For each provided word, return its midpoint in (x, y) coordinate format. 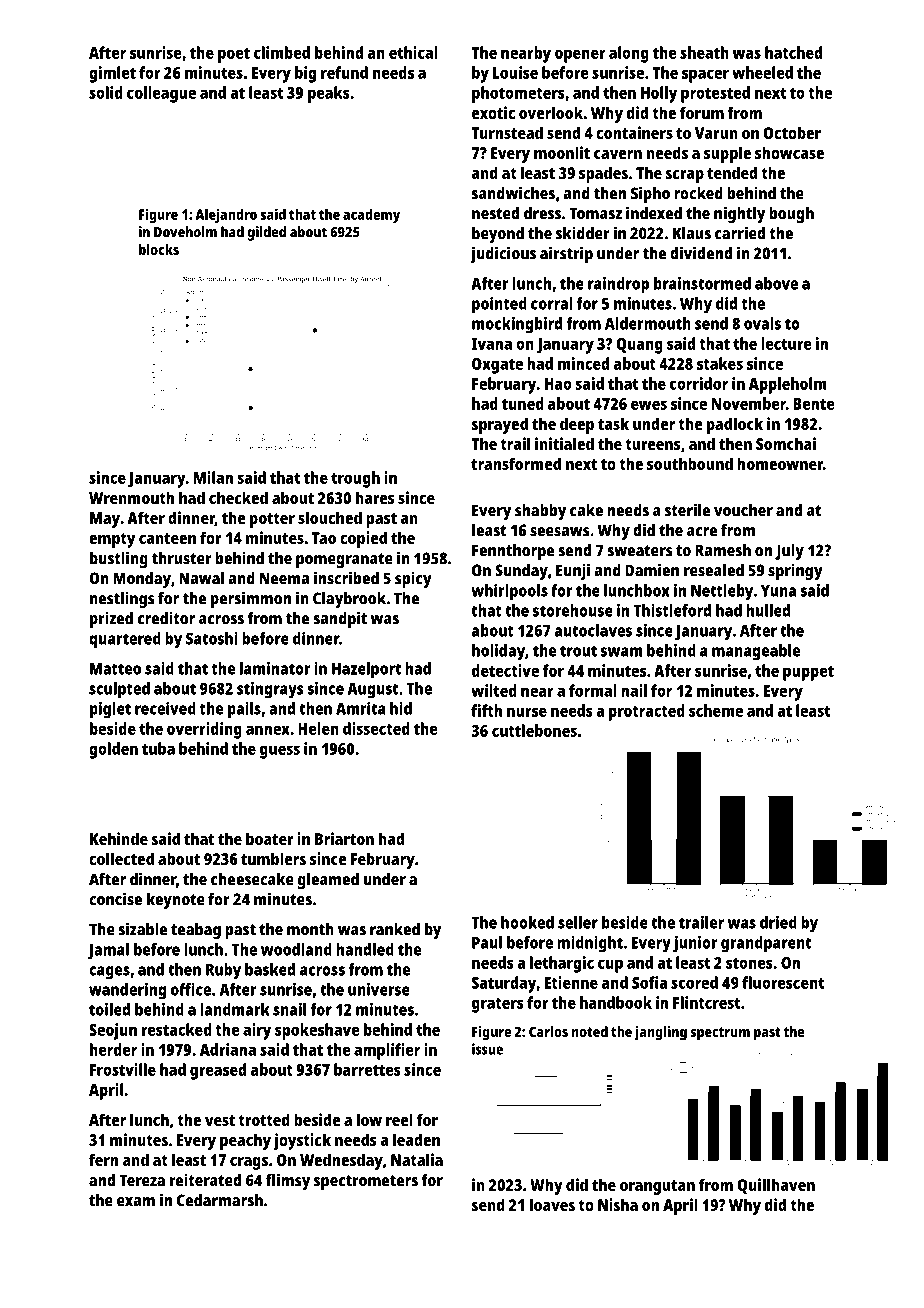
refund (344, 72)
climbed (282, 52)
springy (795, 571)
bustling (119, 559)
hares (375, 497)
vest (220, 1120)
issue (487, 1049)
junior (695, 944)
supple (727, 154)
